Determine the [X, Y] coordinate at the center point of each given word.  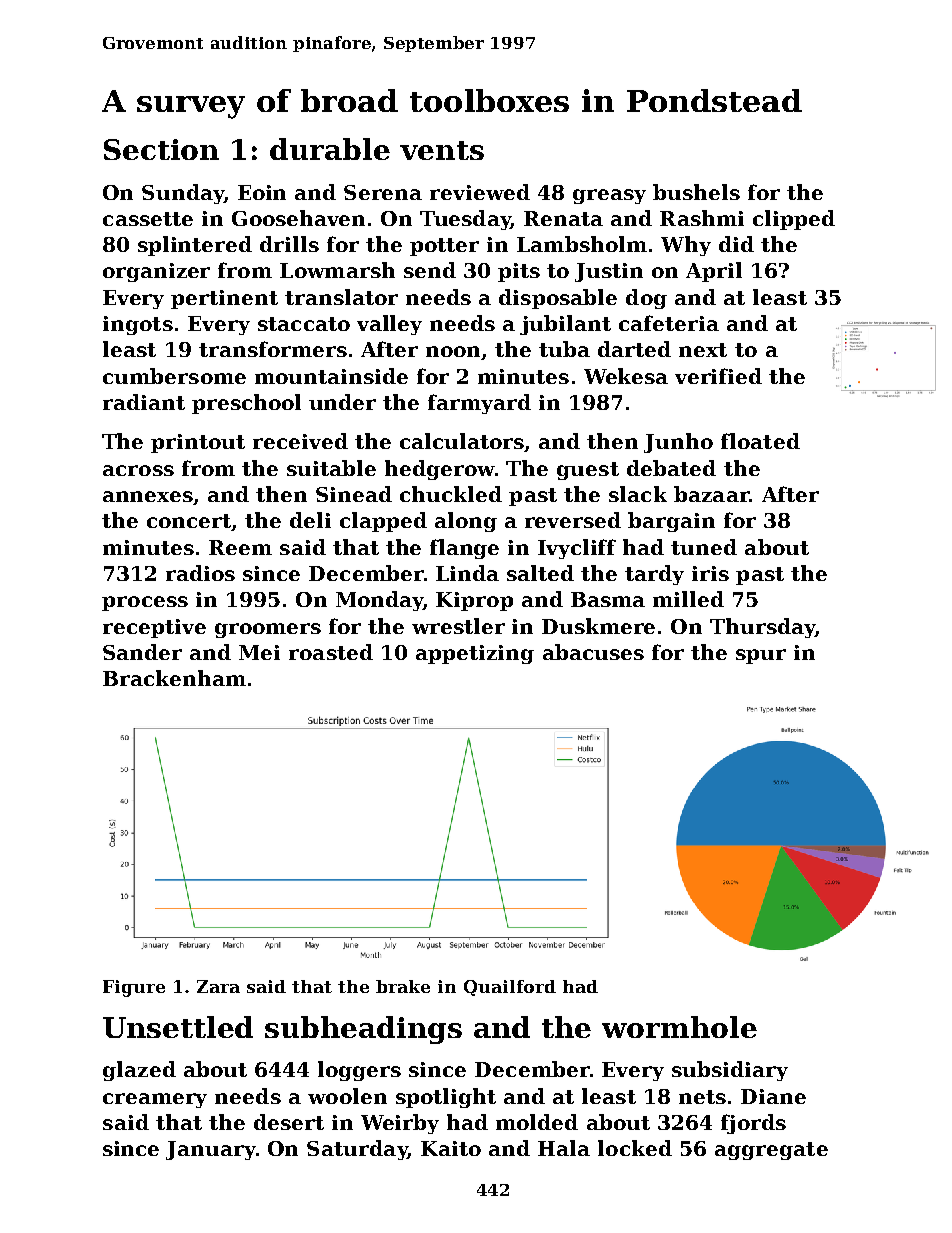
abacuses [593, 652]
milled [688, 599]
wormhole [679, 1027]
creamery [155, 1100]
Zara [218, 986]
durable [330, 149]
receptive [154, 628]
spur [761, 656]
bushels [696, 192]
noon [453, 351]
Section [161, 149]
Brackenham [174, 678]
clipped [794, 220]
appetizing [475, 654]
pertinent [224, 299]
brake [403, 986]
